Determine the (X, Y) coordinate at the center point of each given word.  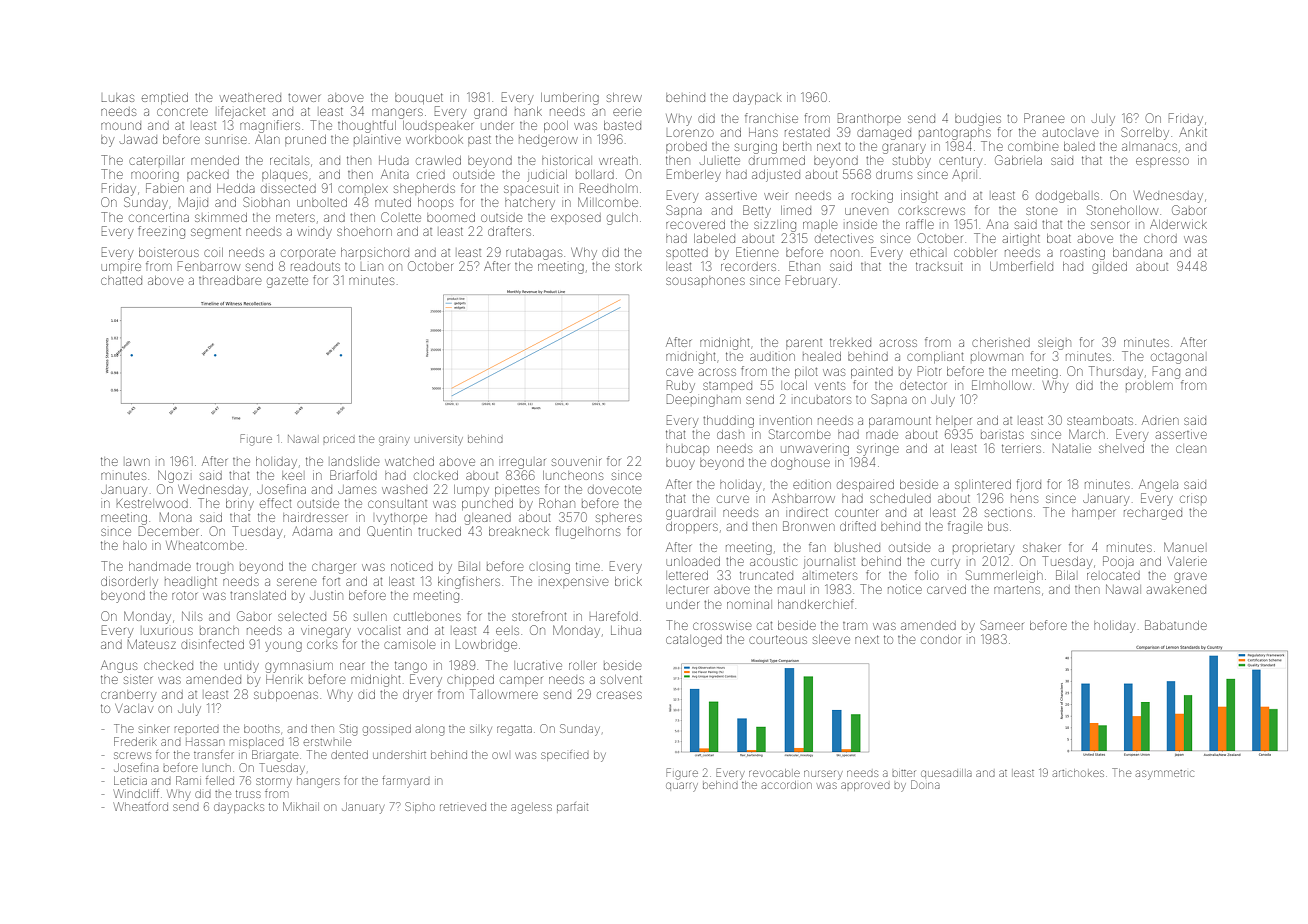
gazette (287, 282)
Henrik (284, 679)
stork (628, 266)
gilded (1109, 268)
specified (565, 755)
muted (393, 202)
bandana (1137, 252)
